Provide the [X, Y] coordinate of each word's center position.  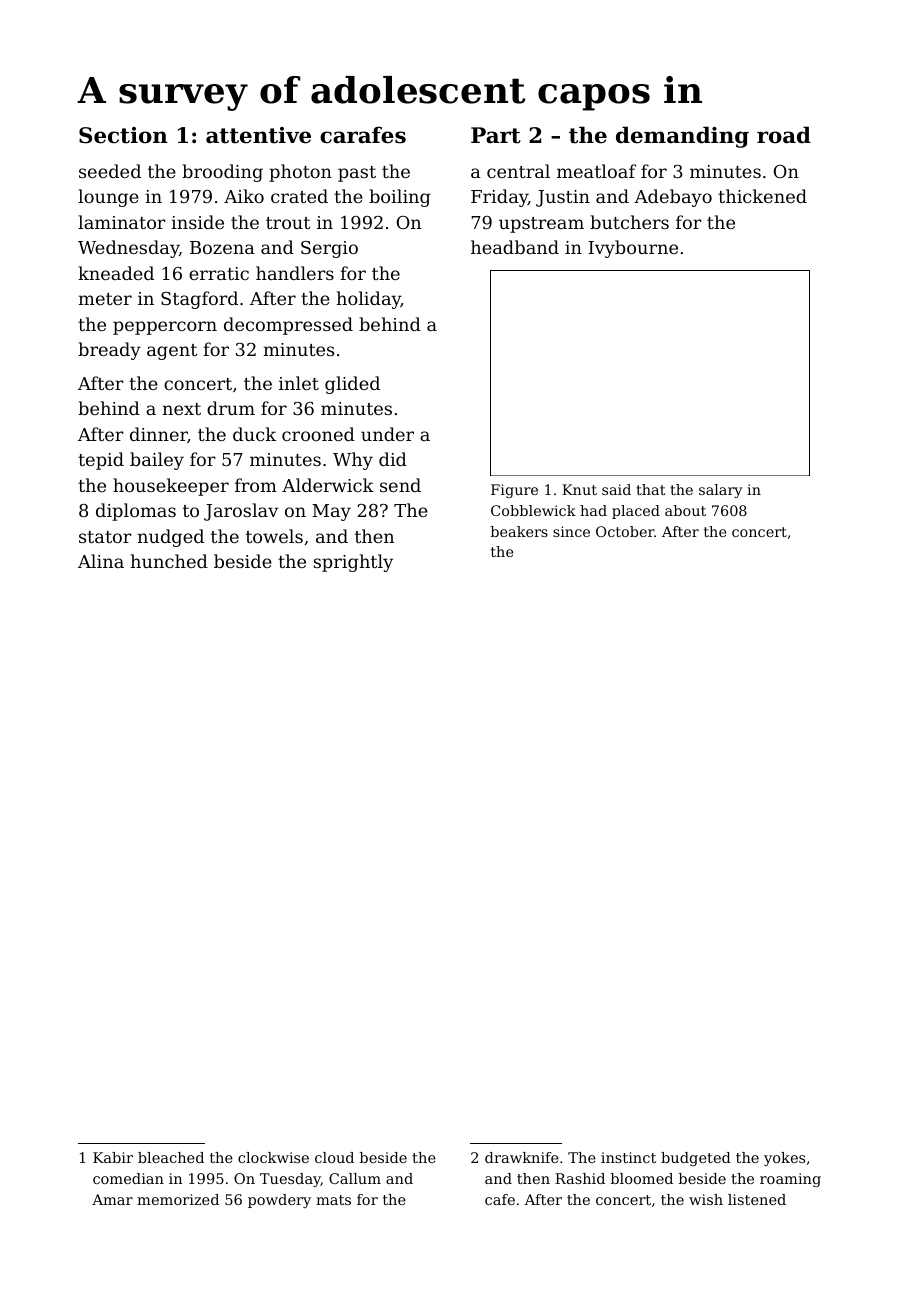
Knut [579, 489]
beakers [519, 531]
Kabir [113, 1157]
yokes [784, 1159]
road [784, 135]
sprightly [353, 563]
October [625, 531]
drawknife [522, 1157]
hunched [169, 561]
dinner [159, 435]
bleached [171, 1157]
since [571, 531]
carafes [363, 135]
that [651, 489]
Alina [101, 561]
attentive [258, 135]
